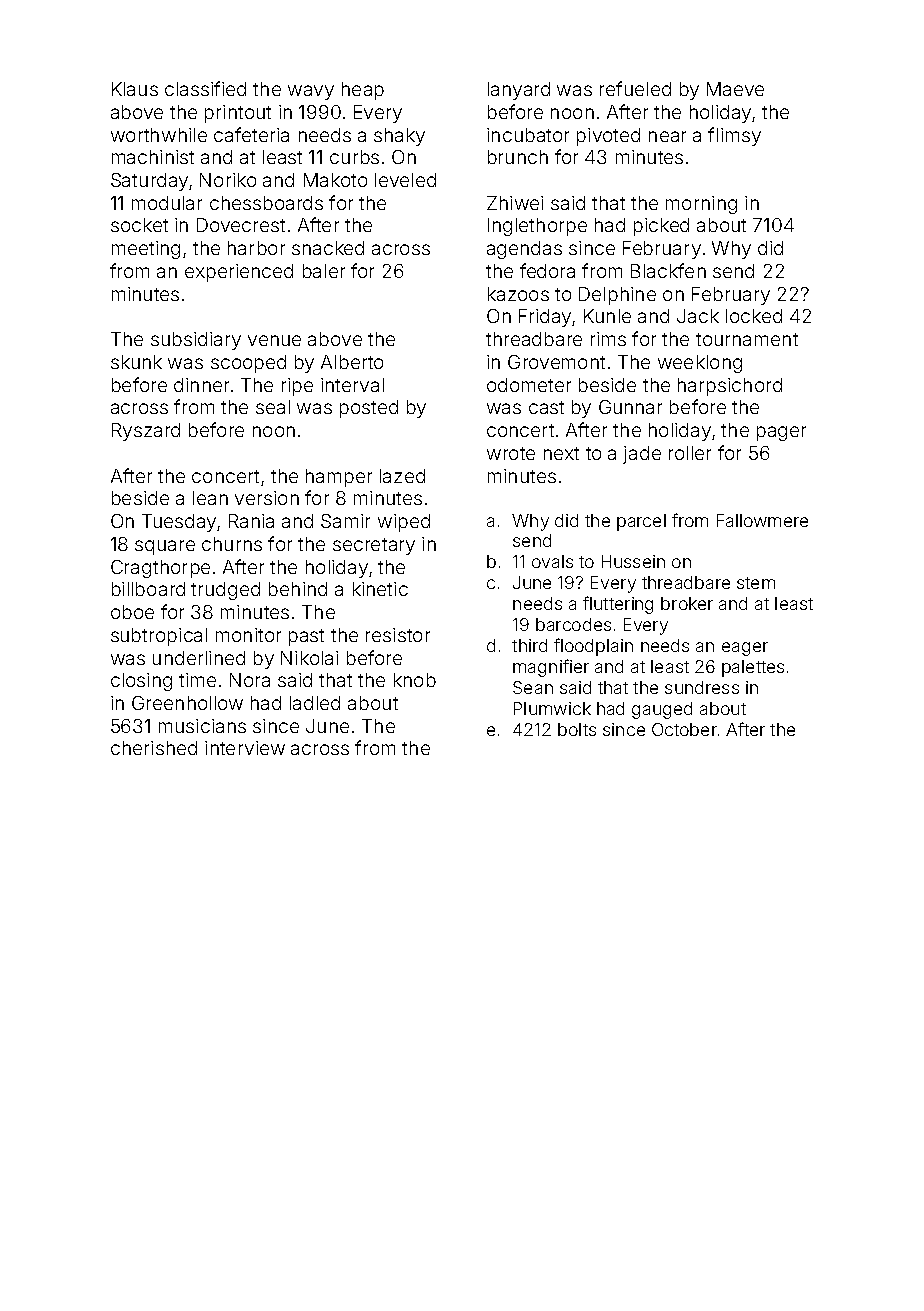 The width and height of the document is (924, 1311). Describe the element at coordinates (335, 180) in the document. I see `Makoto` at that location.
